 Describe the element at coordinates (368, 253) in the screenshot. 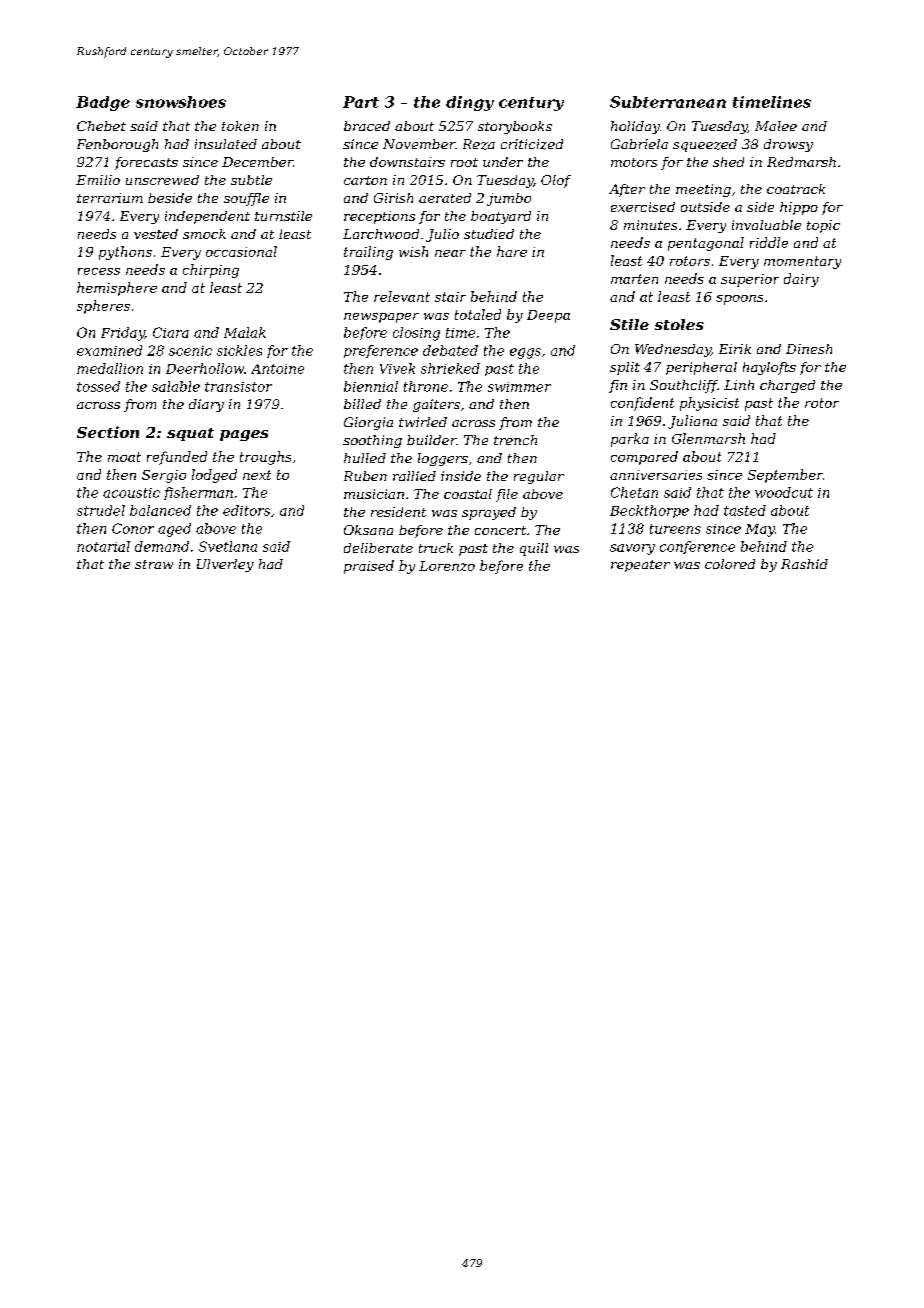

I see `trailing` at that location.
